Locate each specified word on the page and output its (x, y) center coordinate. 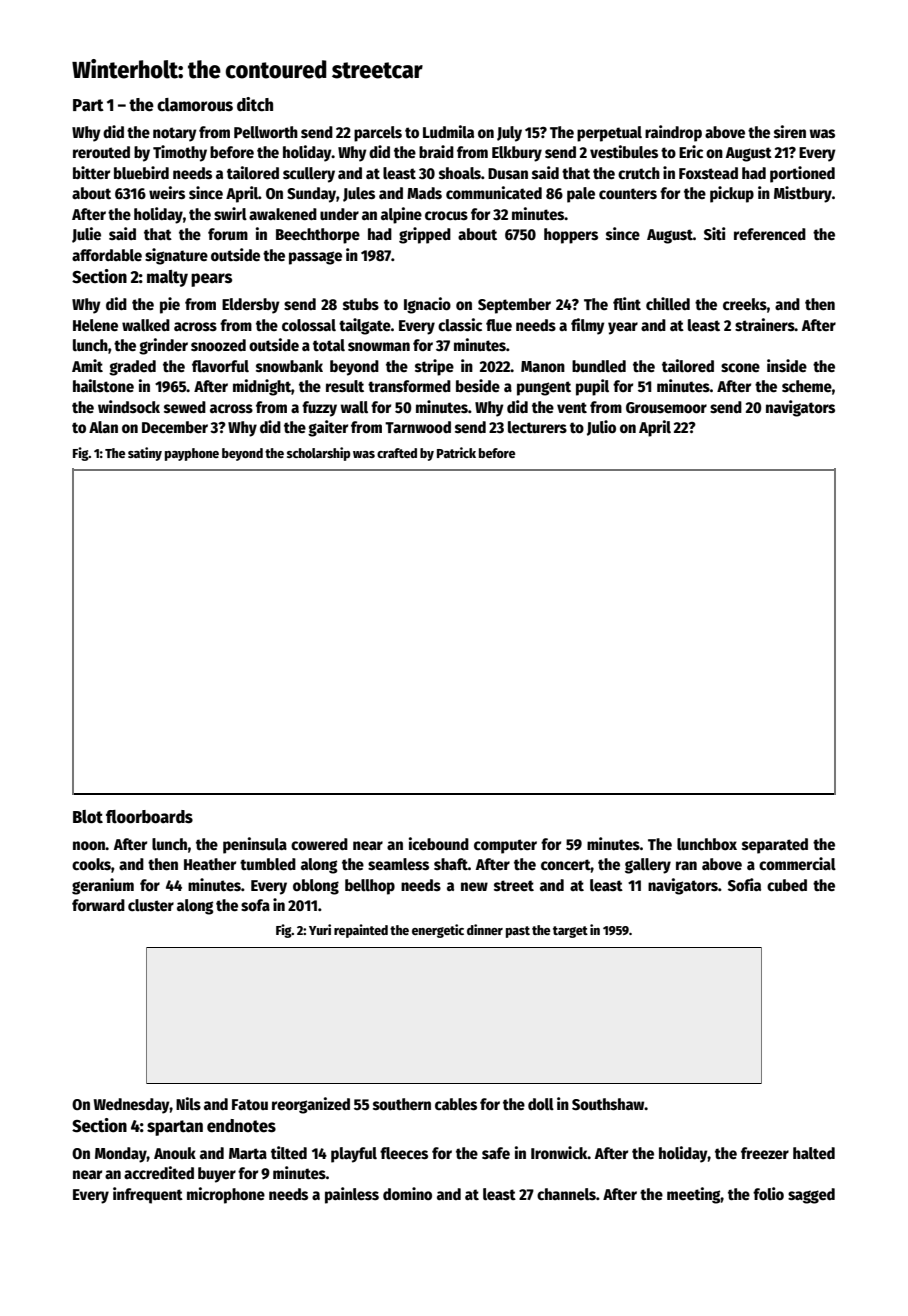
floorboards (149, 817)
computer (505, 846)
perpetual (609, 134)
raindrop (673, 133)
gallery (648, 866)
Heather (210, 864)
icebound (439, 844)
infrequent (148, 1195)
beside (478, 386)
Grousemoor (666, 408)
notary (175, 134)
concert (566, 865)
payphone (192, 454)
